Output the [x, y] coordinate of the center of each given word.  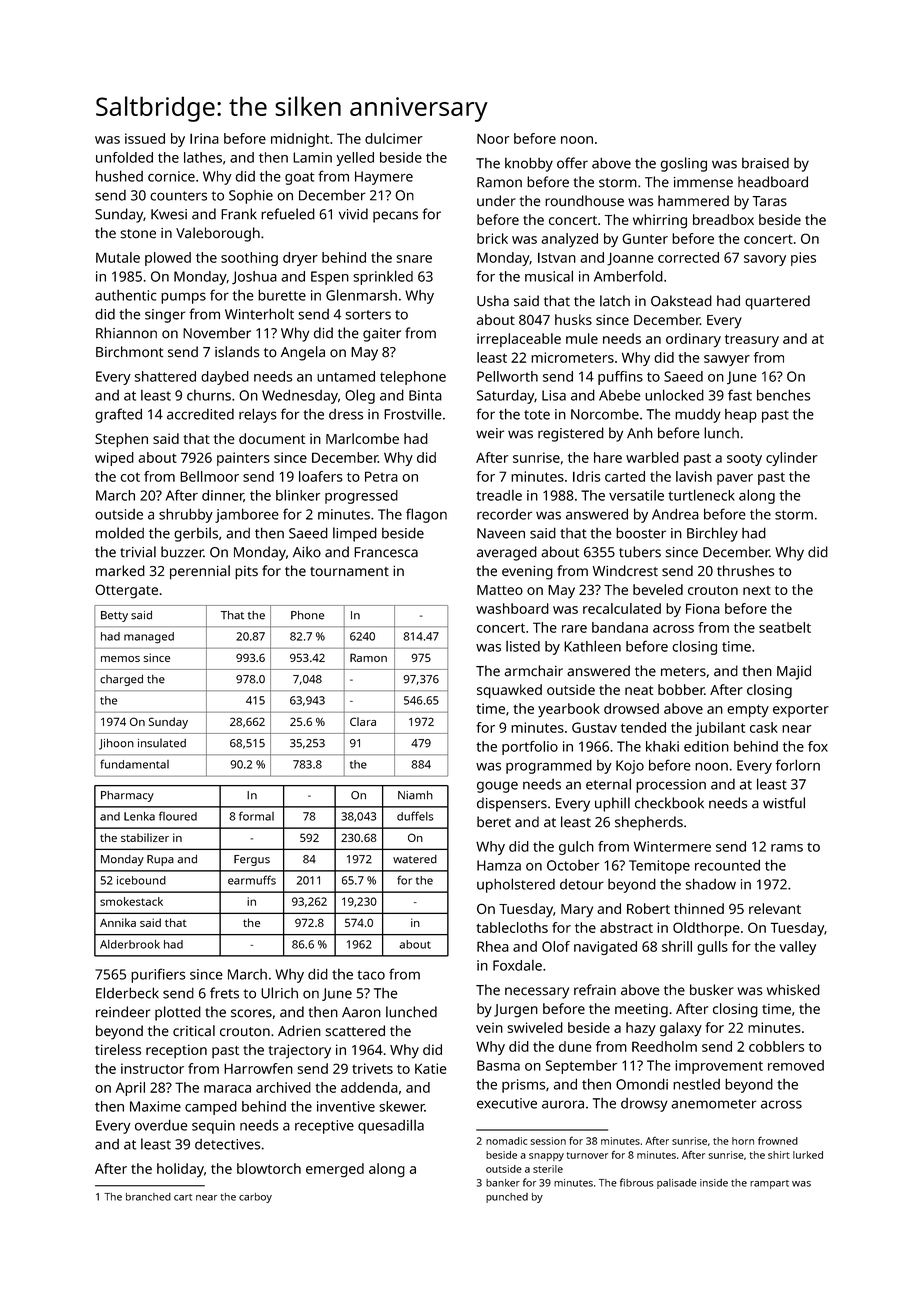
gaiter [382, 335]
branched [148, 1197]
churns [209, 395]
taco [371, 975]
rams [787, 848]
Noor [493, 138]
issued [145, 138]
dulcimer [394, 138]
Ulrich [279, 993]
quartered [777, 302]
